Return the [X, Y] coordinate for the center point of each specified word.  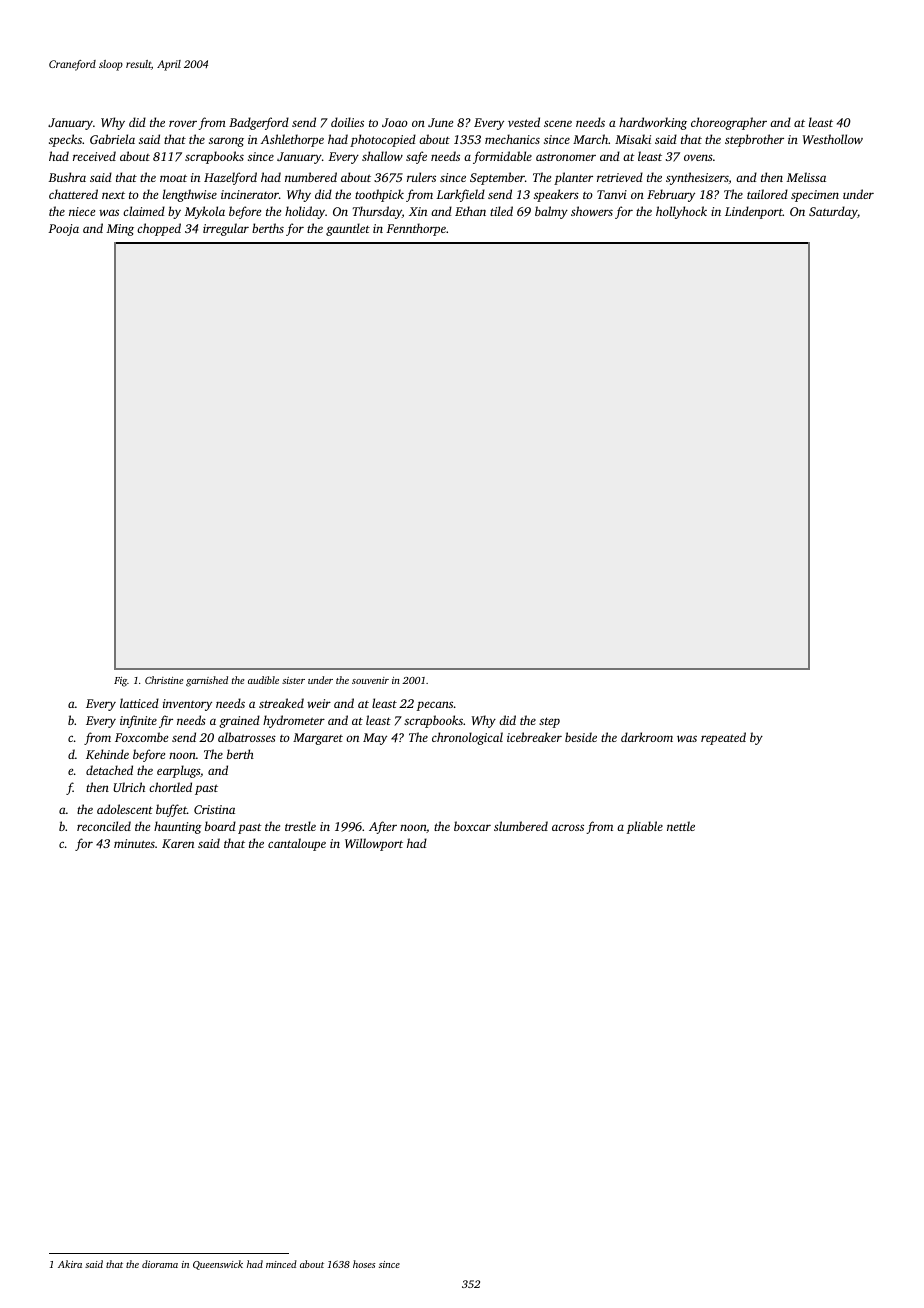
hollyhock [681, 212]
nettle [681, 826]
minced [281, 1264]
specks [65, 140]
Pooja [63, 230]
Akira [70, 1264]
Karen [178, 843]
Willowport [374, 844]
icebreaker [534, 737]
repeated [723, 738]
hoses [364, 1264]
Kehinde [107, 754]
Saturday [833, 212]
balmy [551, 212]
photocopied [383, 140]
